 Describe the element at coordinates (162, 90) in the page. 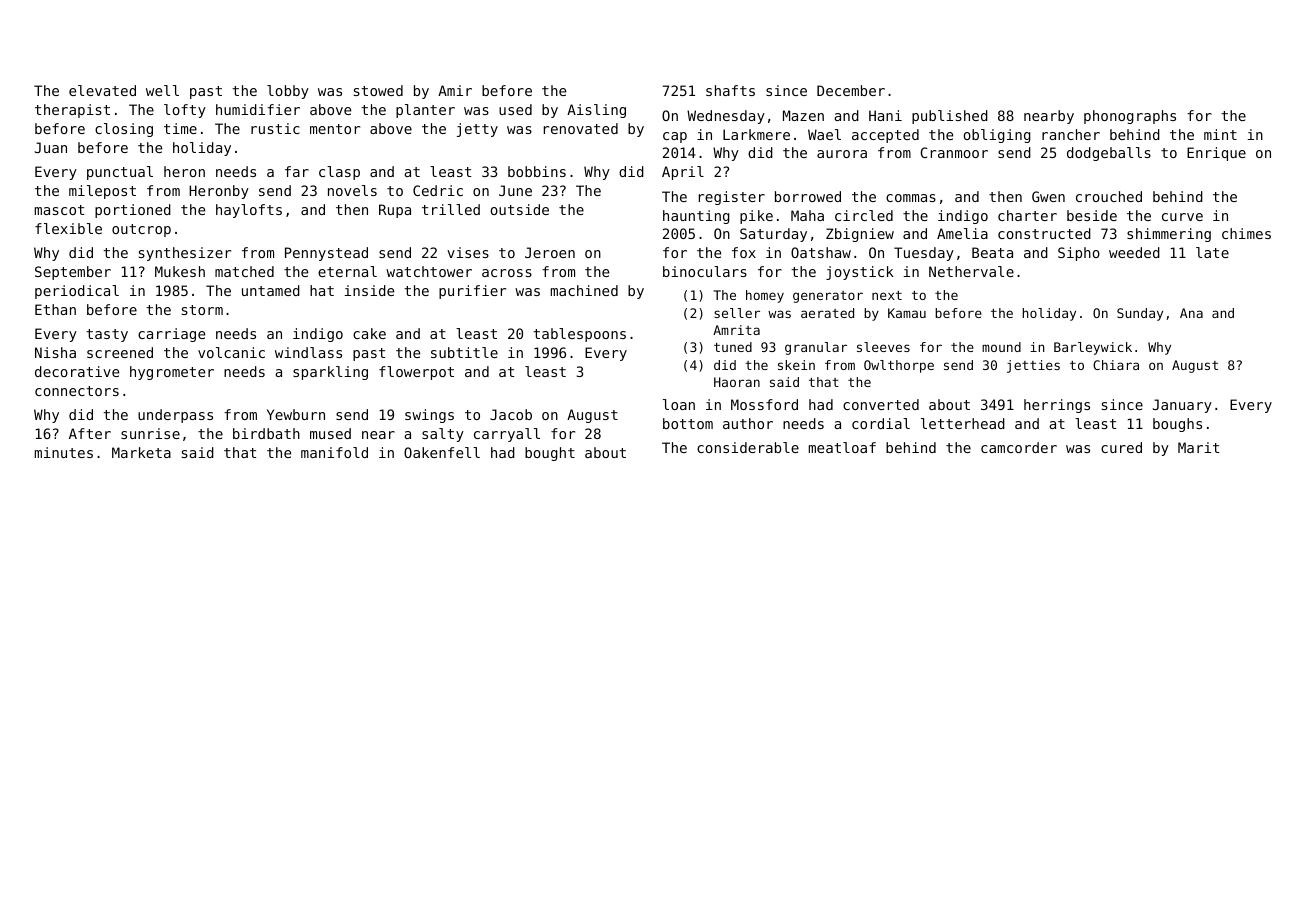

I see `well` at that location.
